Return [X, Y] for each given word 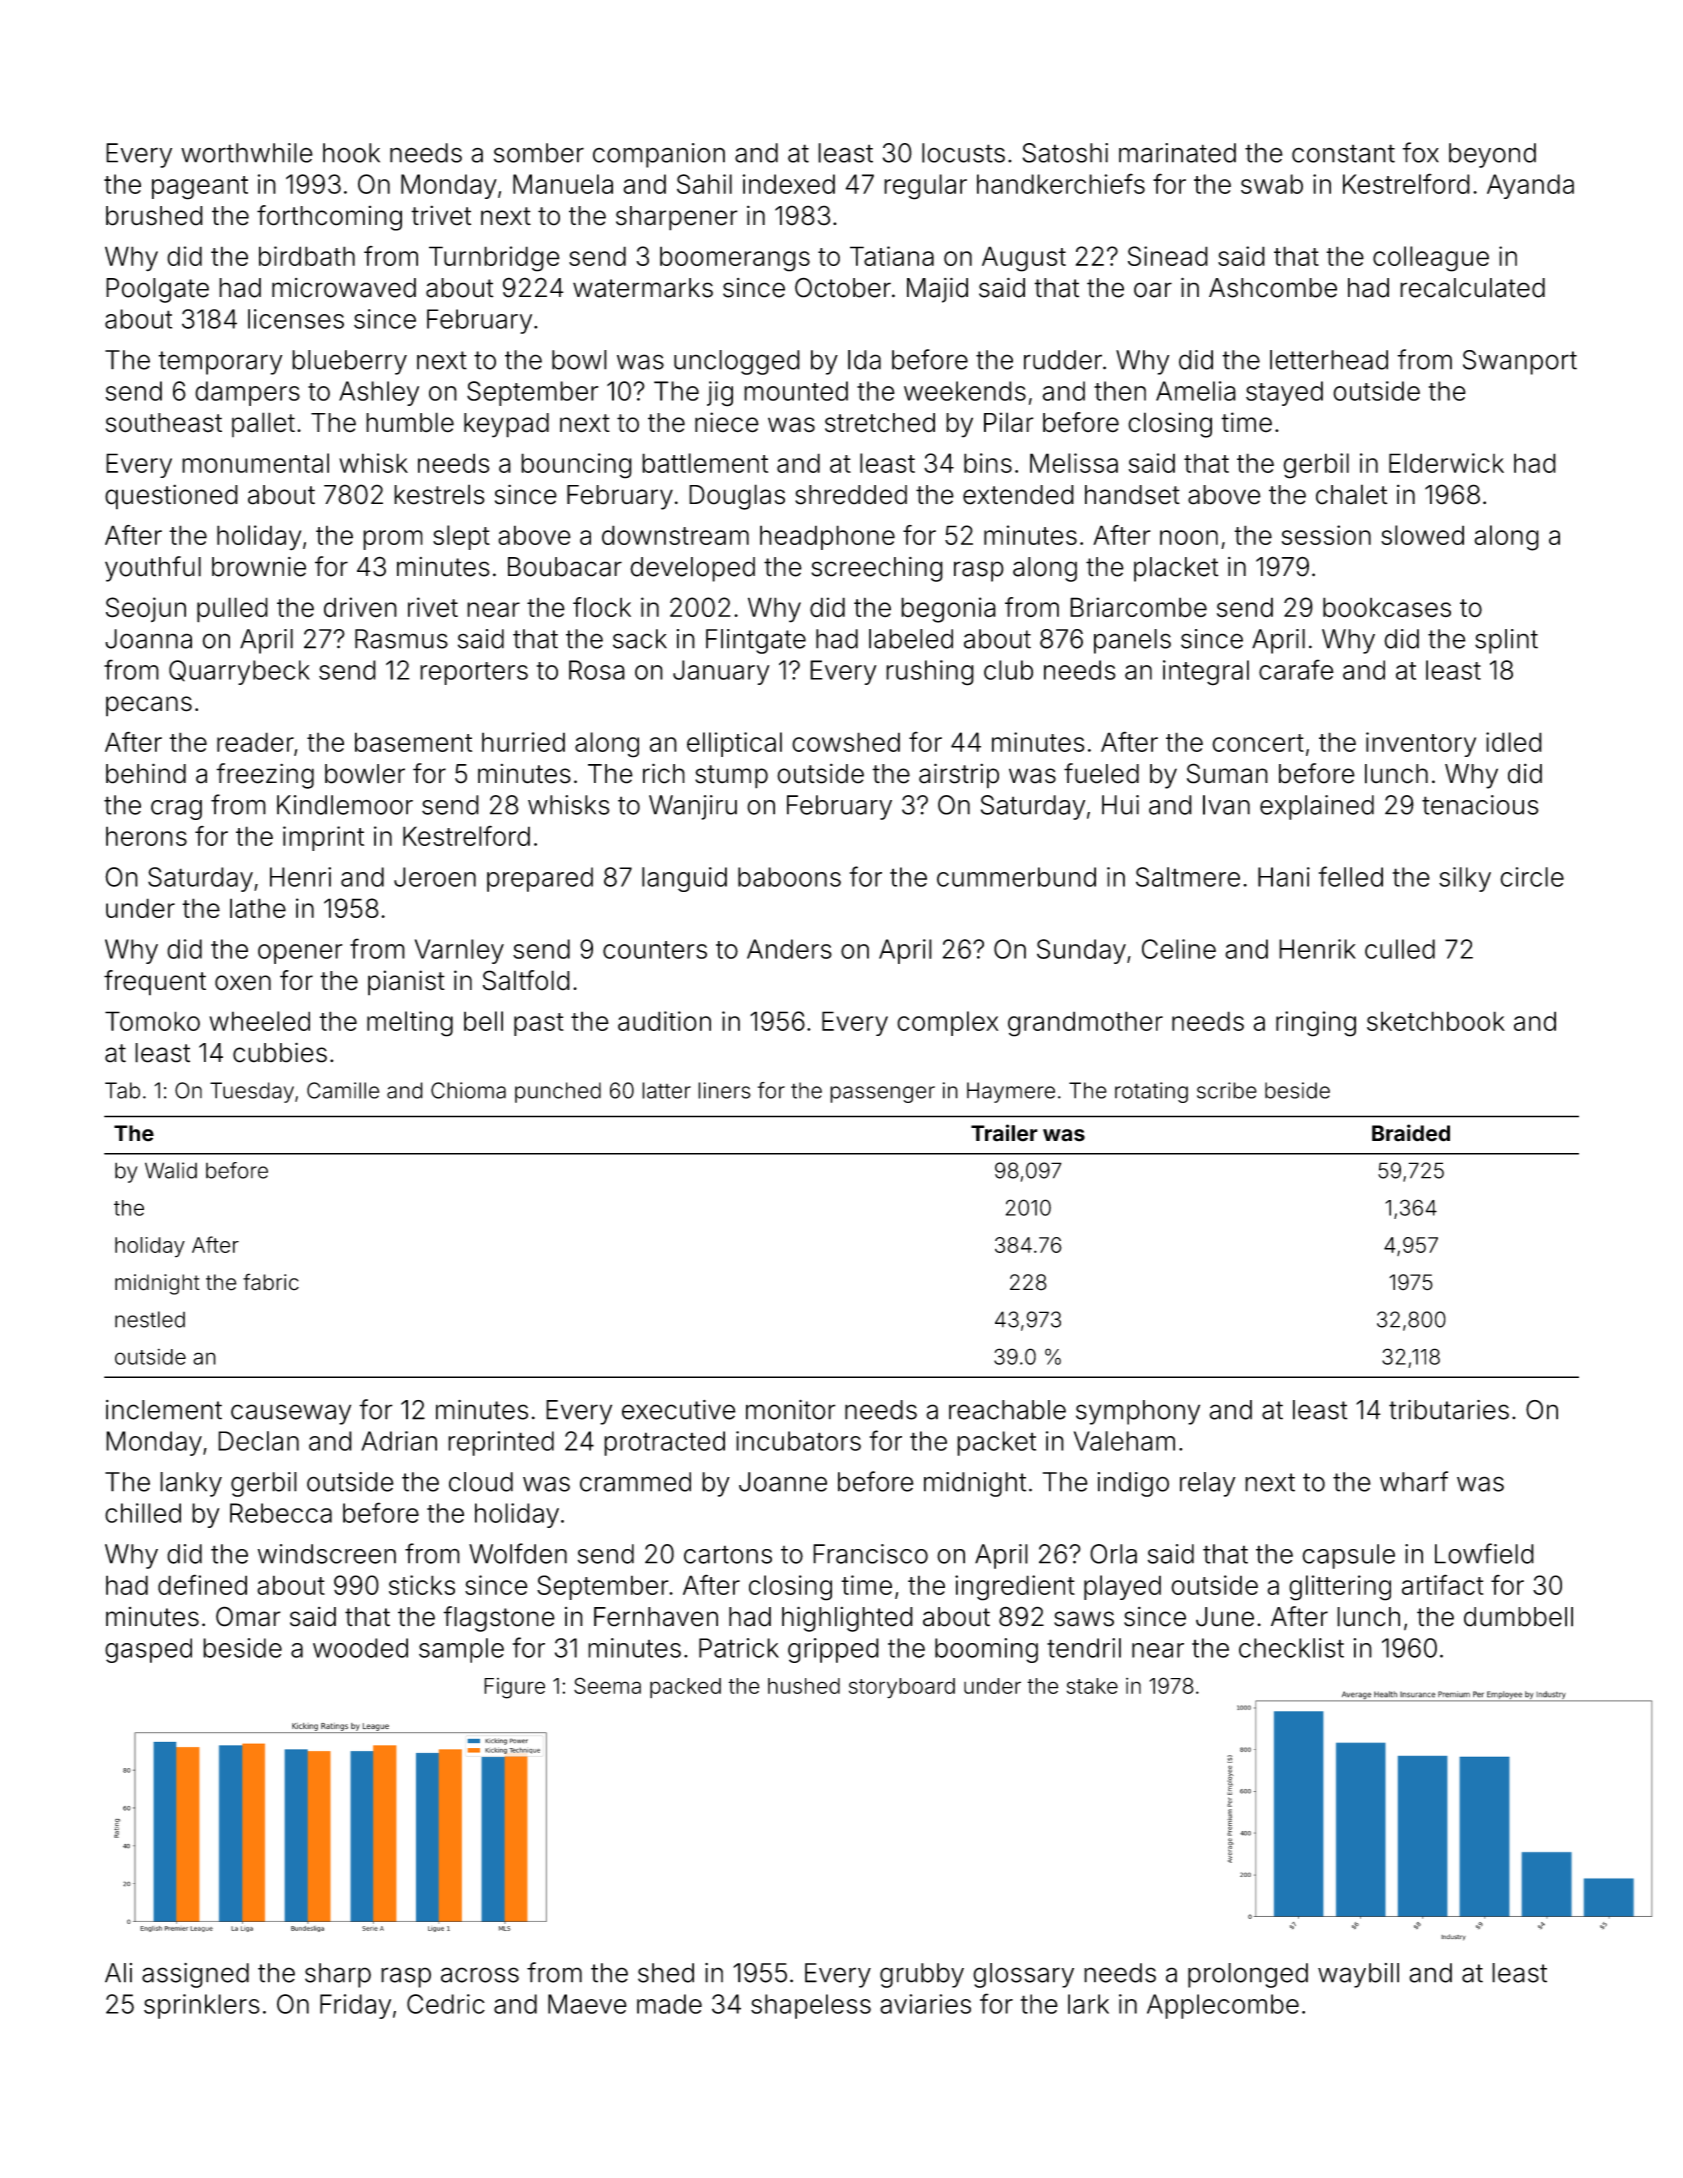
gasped [148, 1650]
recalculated [1472, 288]
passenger [882, 1094]
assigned [195, 1975]
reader [255, 742]
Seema [607, 1685]
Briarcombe [1138, 607]
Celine [1179, 949]
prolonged [1248, 1975]
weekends [965, 391]
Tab [122, 1090]
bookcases [1387, 607]
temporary [220, 363]
